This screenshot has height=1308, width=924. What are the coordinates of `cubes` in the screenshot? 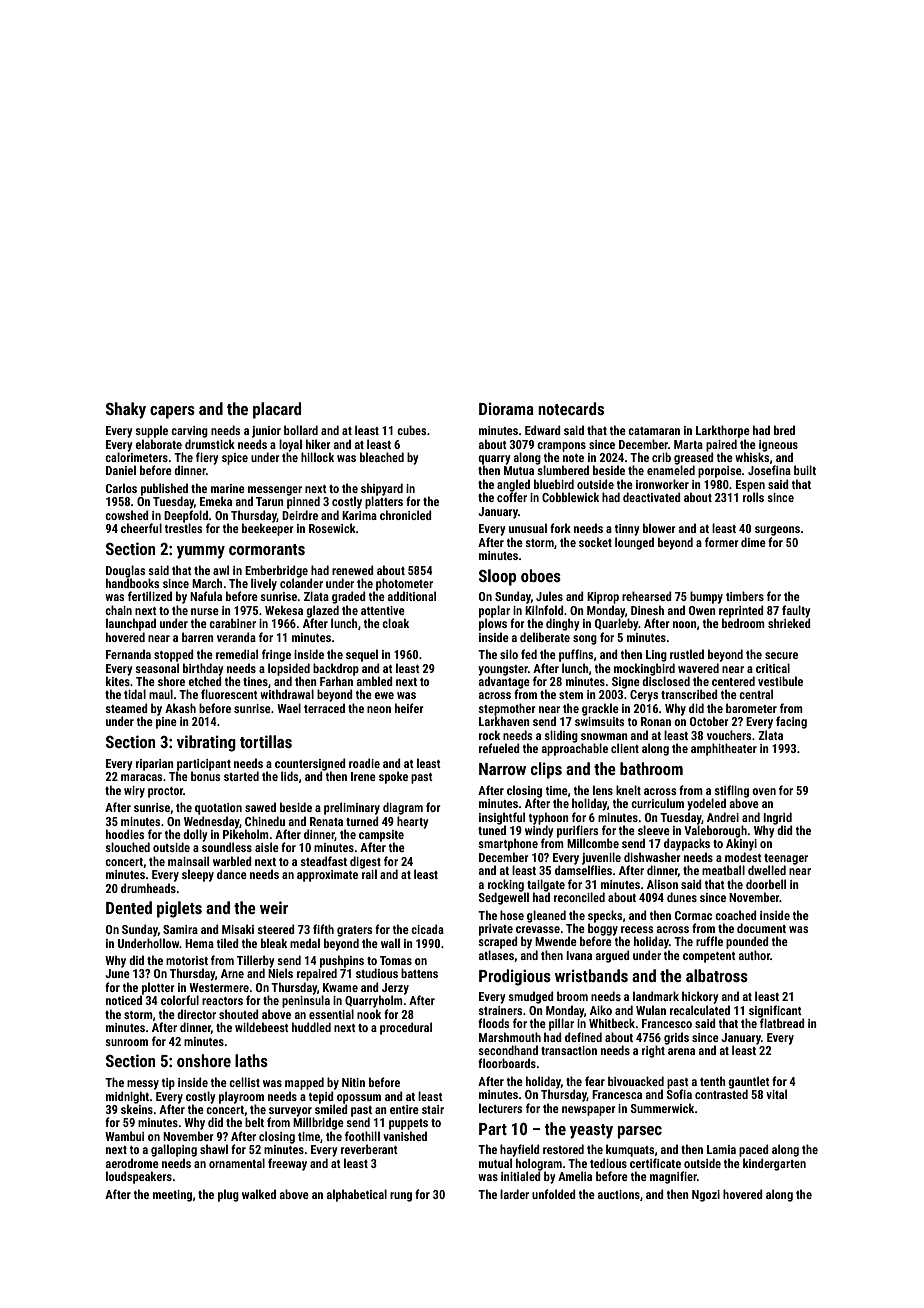 It's located at (411, 430).
